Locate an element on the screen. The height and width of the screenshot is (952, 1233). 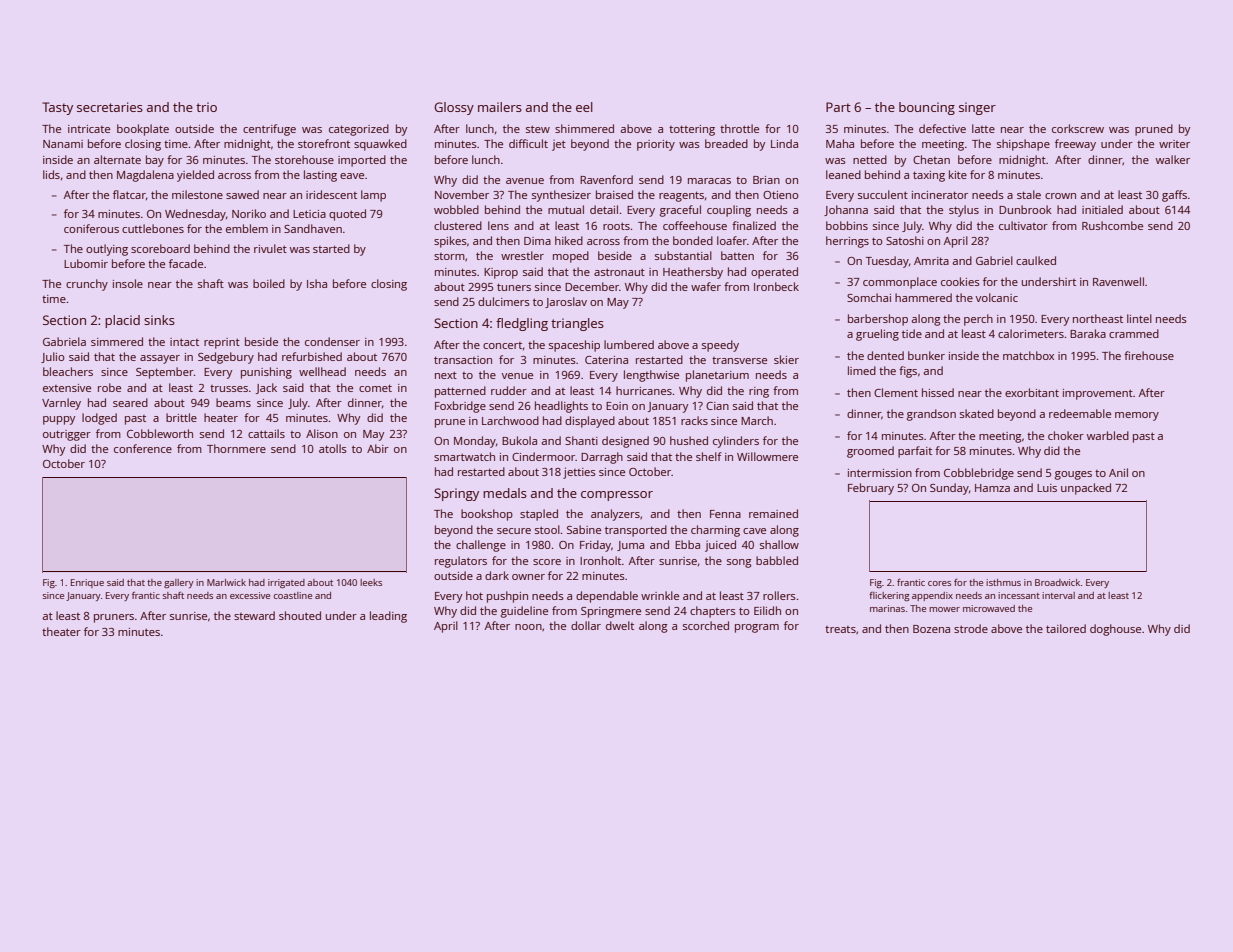
shouted is located at coordinates (300, 615).
